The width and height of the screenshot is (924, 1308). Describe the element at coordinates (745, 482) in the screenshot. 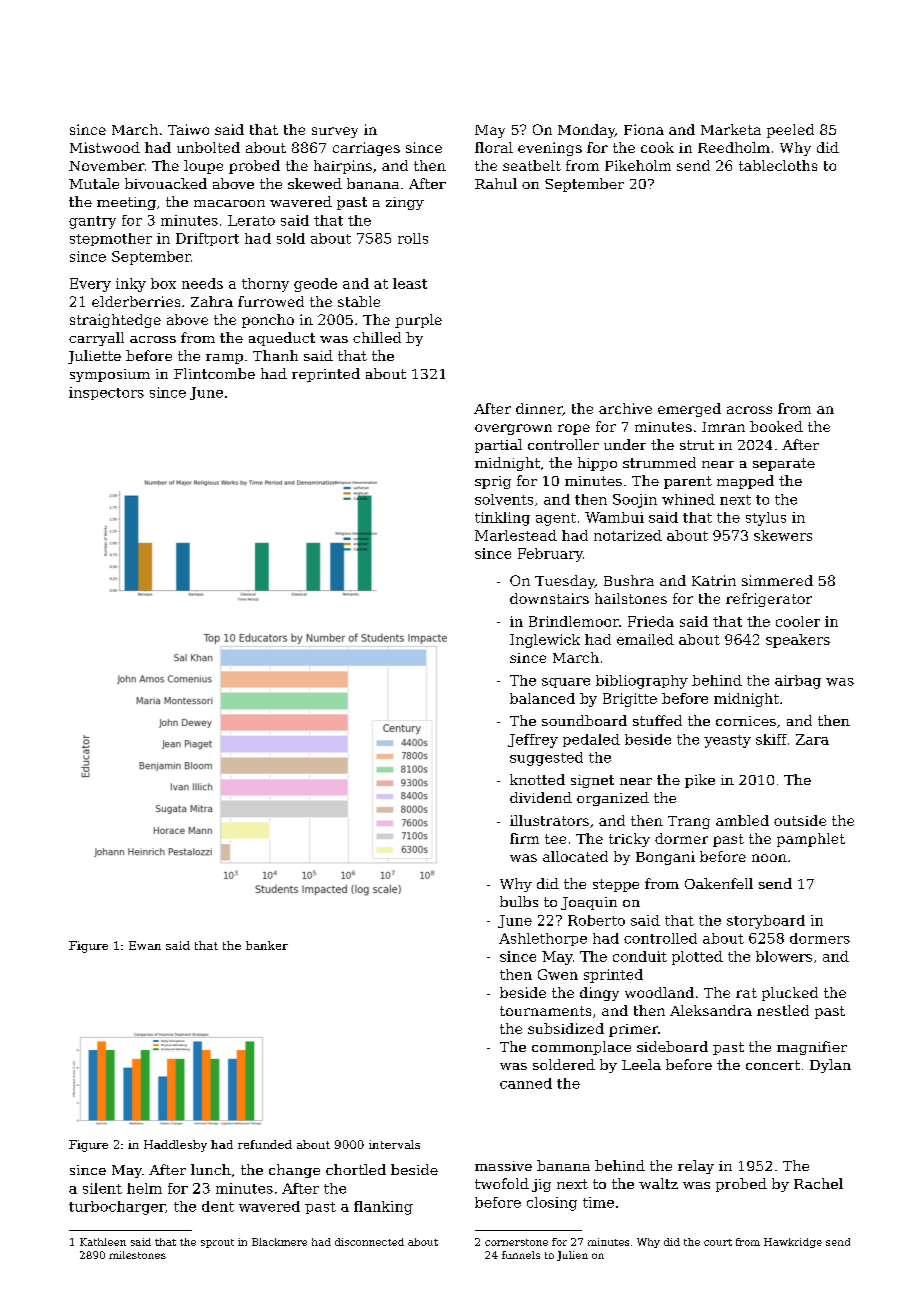

I see `mapped` at that location.
